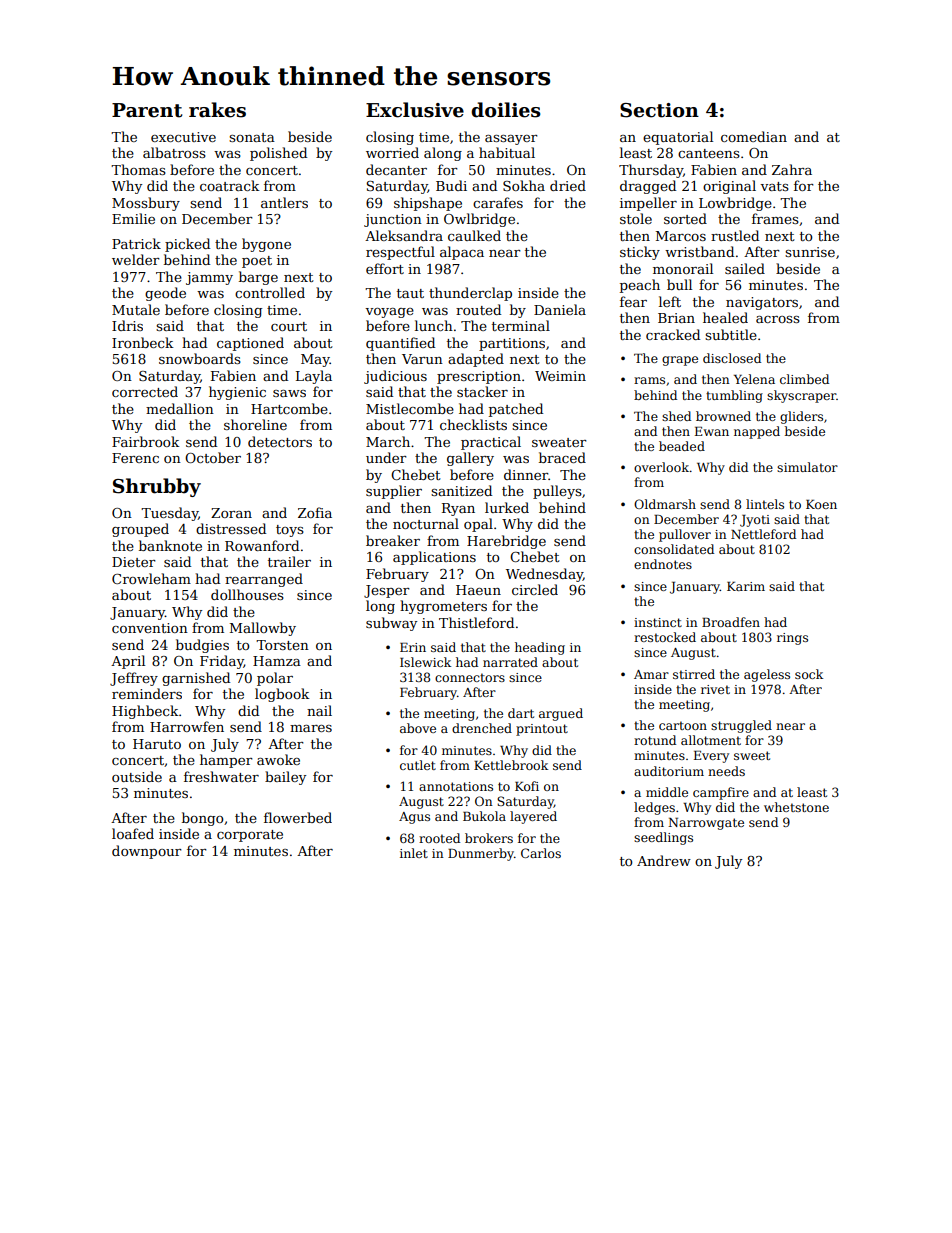 Image resolution: width=952 pixels, height=1233 pixels. Describe the element at coordinates (237, 393) in the screenshot. I see `hygienic` at that location.
